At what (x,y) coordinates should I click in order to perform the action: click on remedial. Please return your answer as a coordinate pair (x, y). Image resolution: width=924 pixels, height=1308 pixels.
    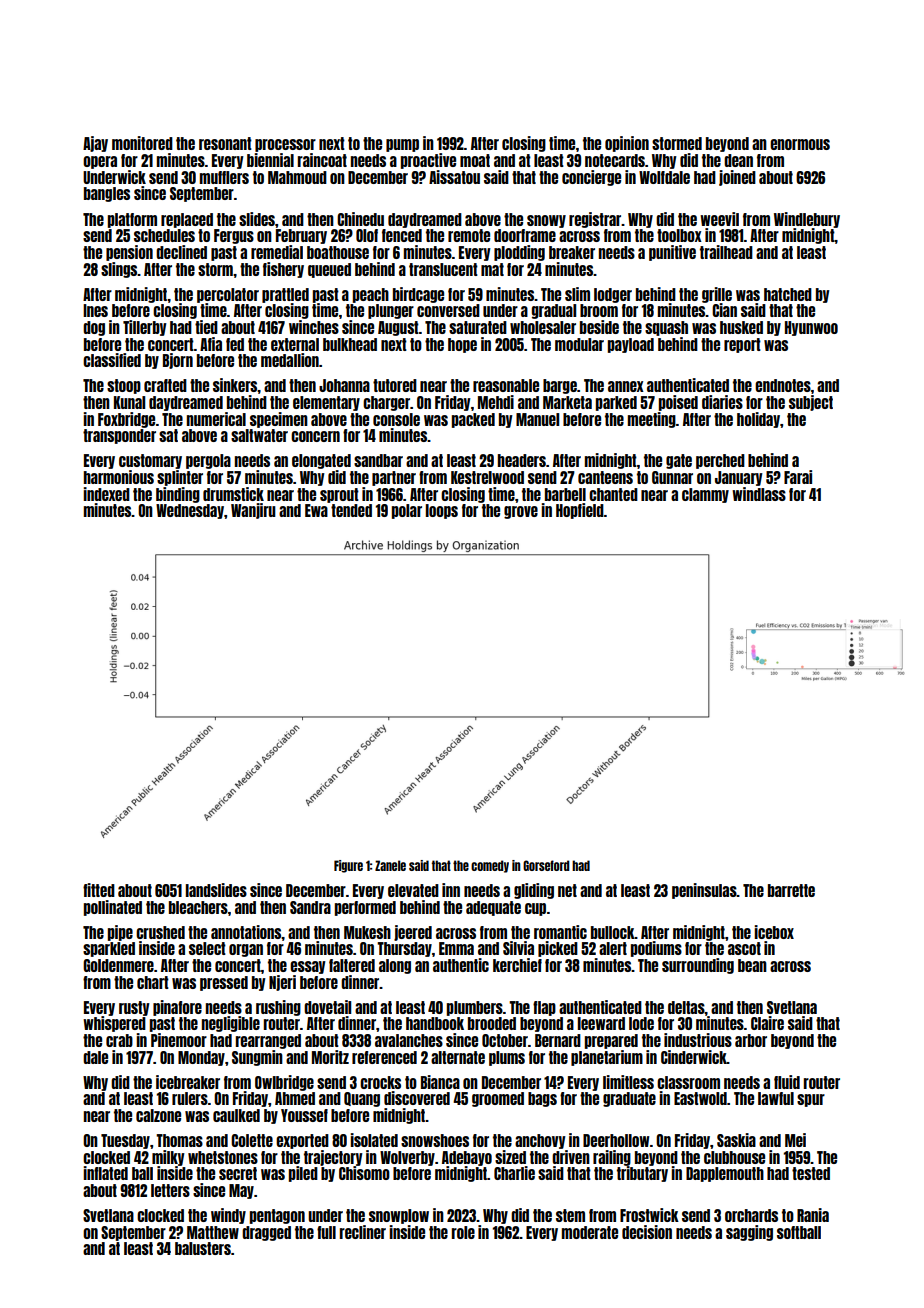
    Looking at the image, I should click on (277, 252).
